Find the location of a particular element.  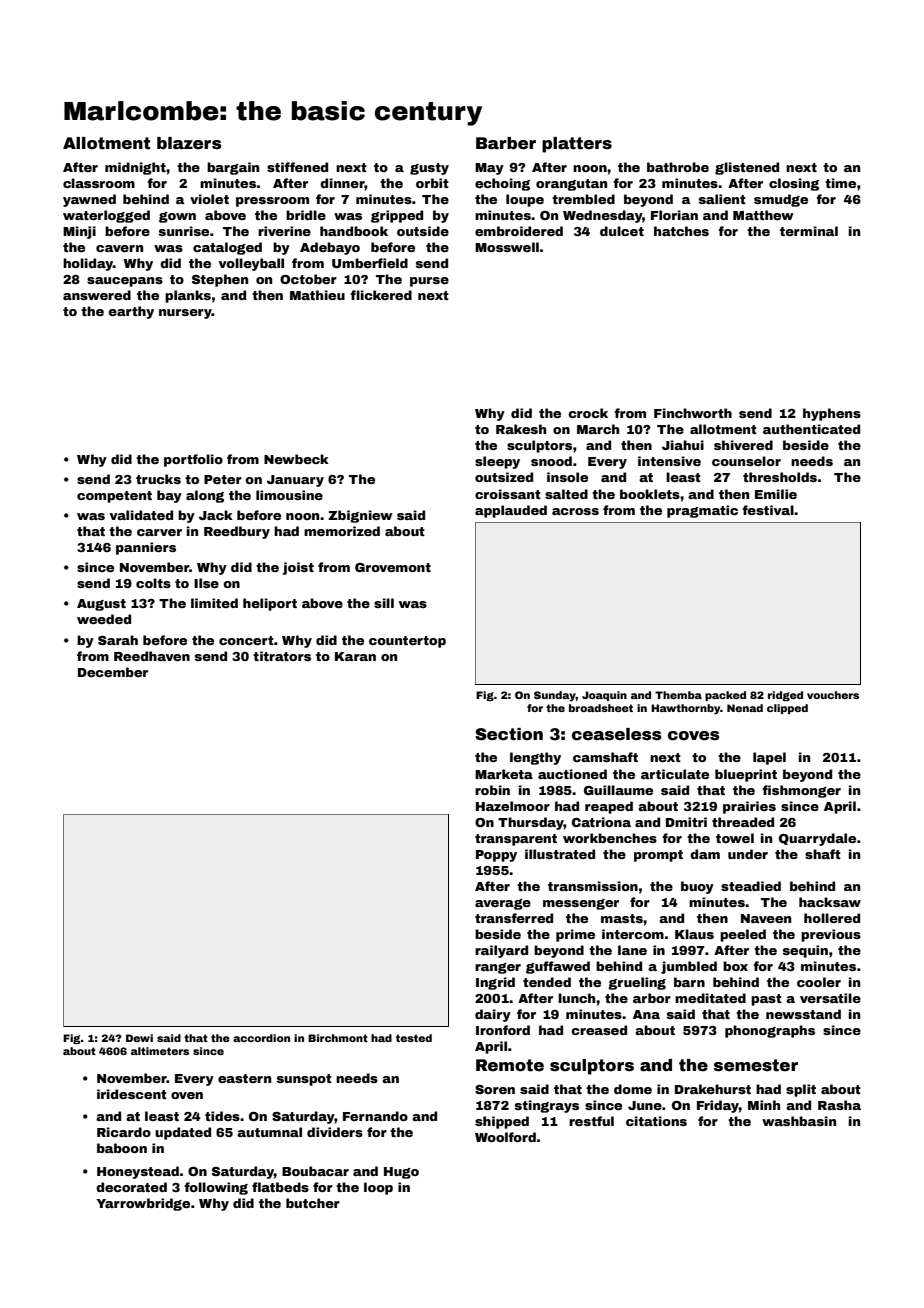

washbasin is located at coordinates (799, 1121).
